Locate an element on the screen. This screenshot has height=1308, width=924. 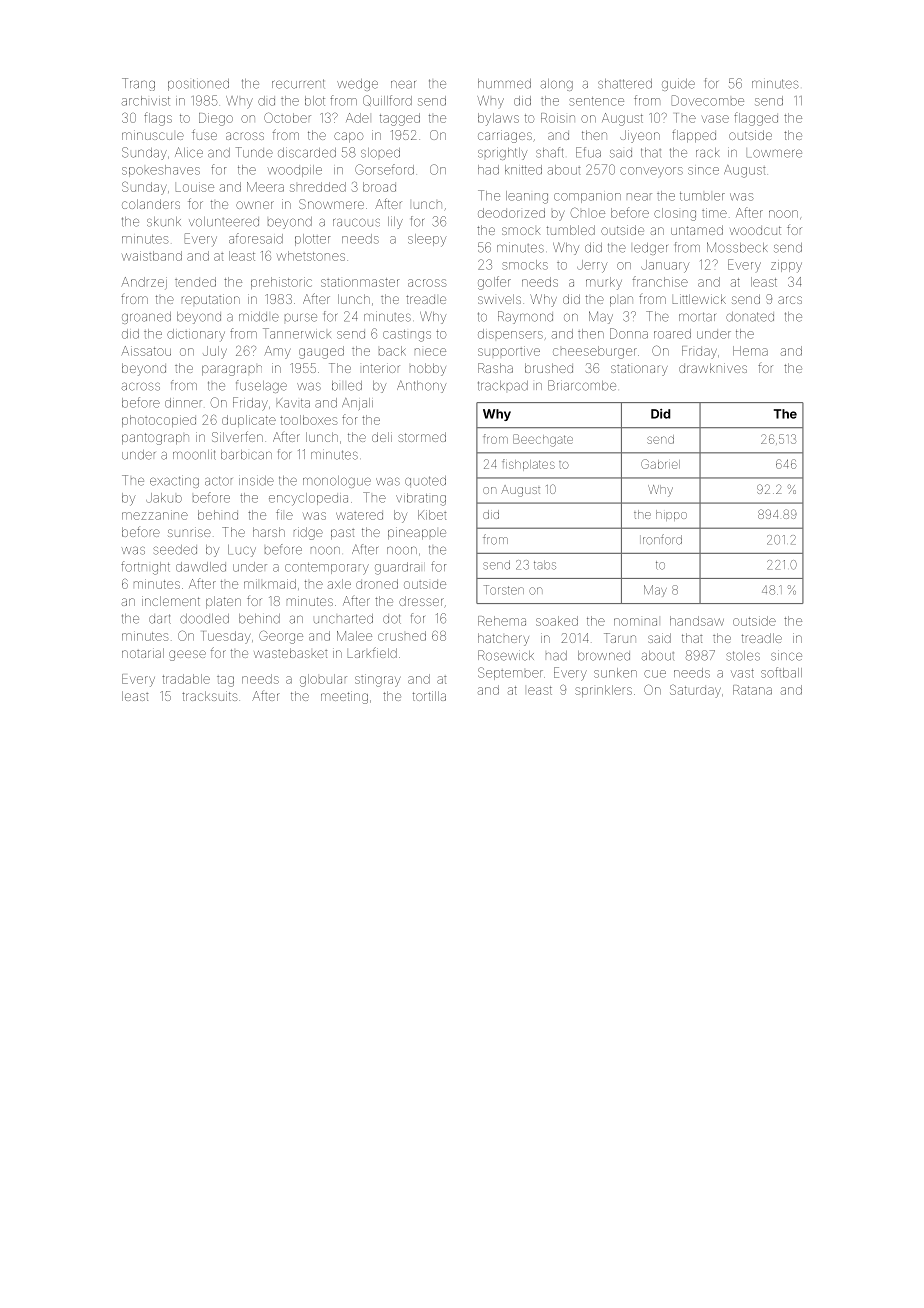
companion is located at coordinates (587, 198).
